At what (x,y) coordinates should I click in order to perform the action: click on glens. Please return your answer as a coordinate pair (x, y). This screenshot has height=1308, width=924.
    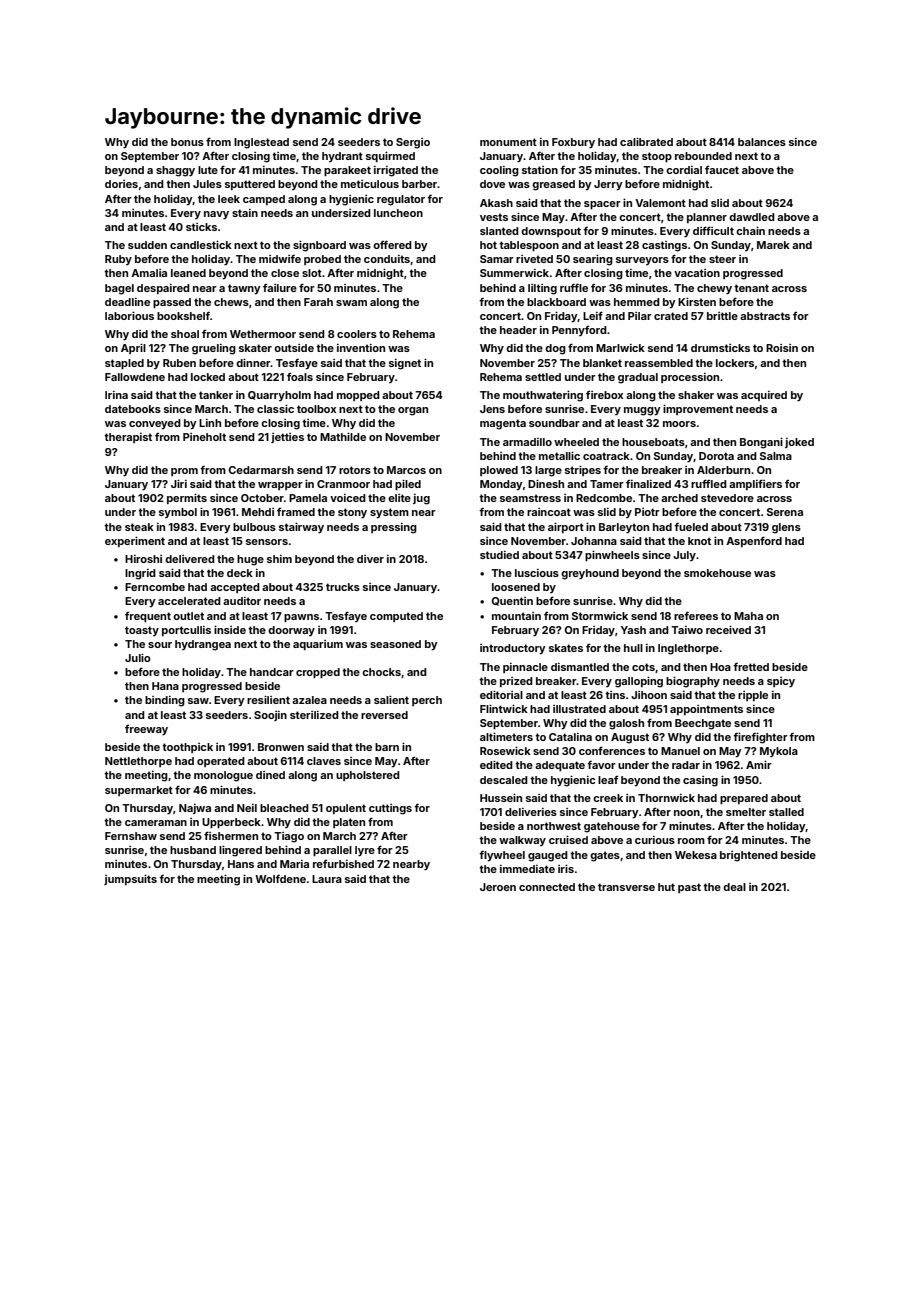
    Looking at the image, I should click on (786, 528).
